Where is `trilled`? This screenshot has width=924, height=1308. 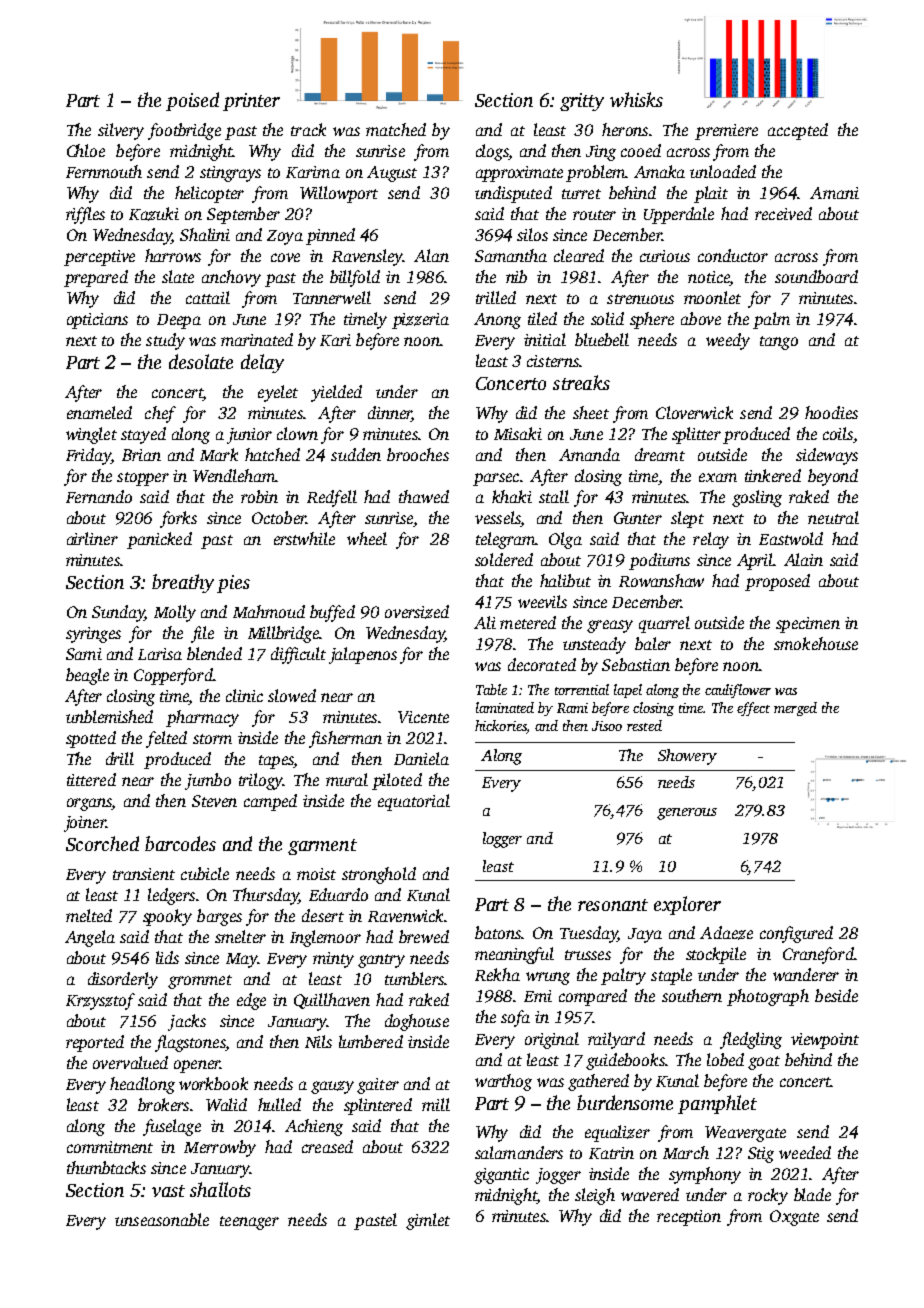
trilled is located at coordinates (496, 297).
